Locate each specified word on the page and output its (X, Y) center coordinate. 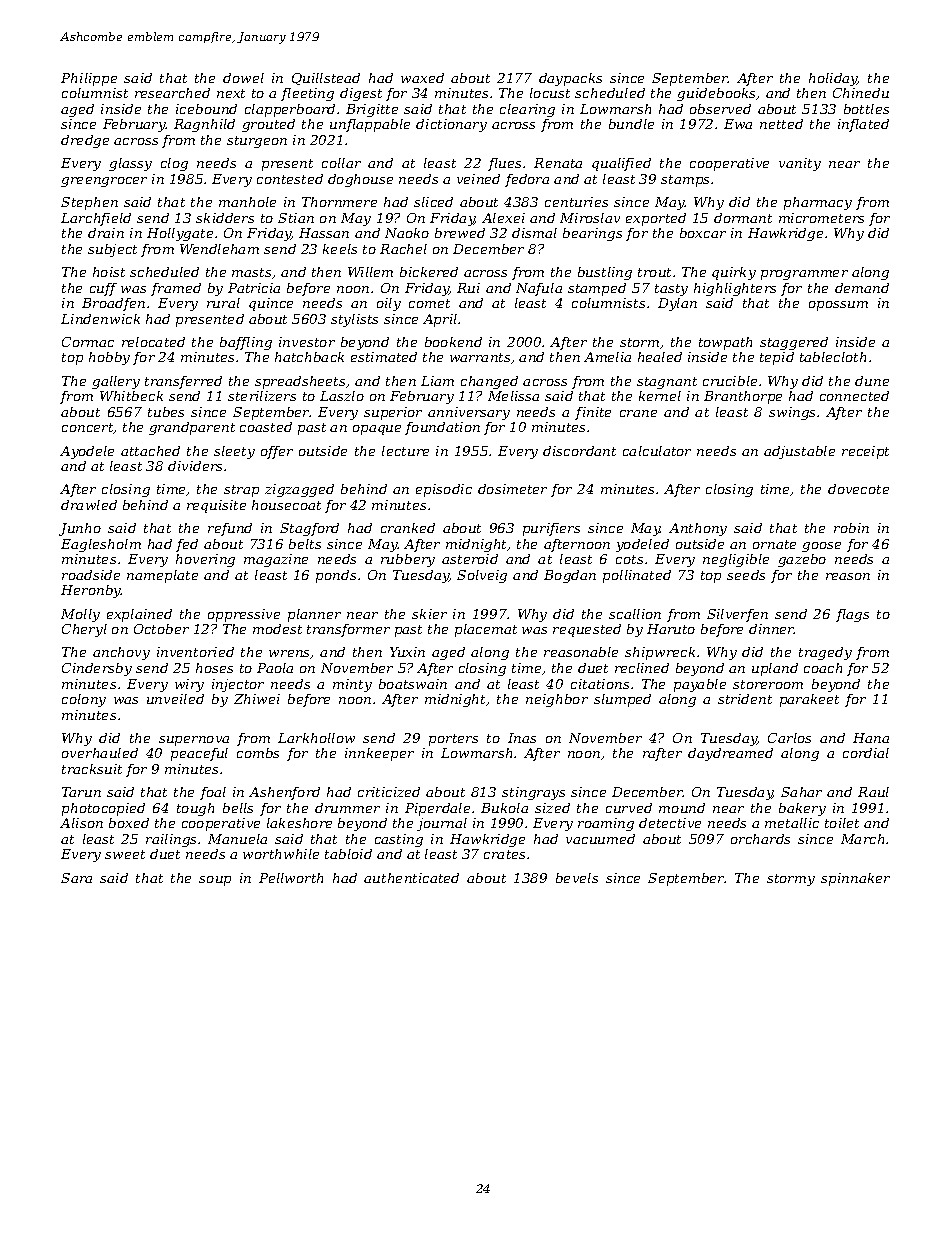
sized (552, 808)
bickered (429, 272)
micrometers (821, 218)
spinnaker (855, 879)
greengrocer (104, 182)
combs (258, 753)
